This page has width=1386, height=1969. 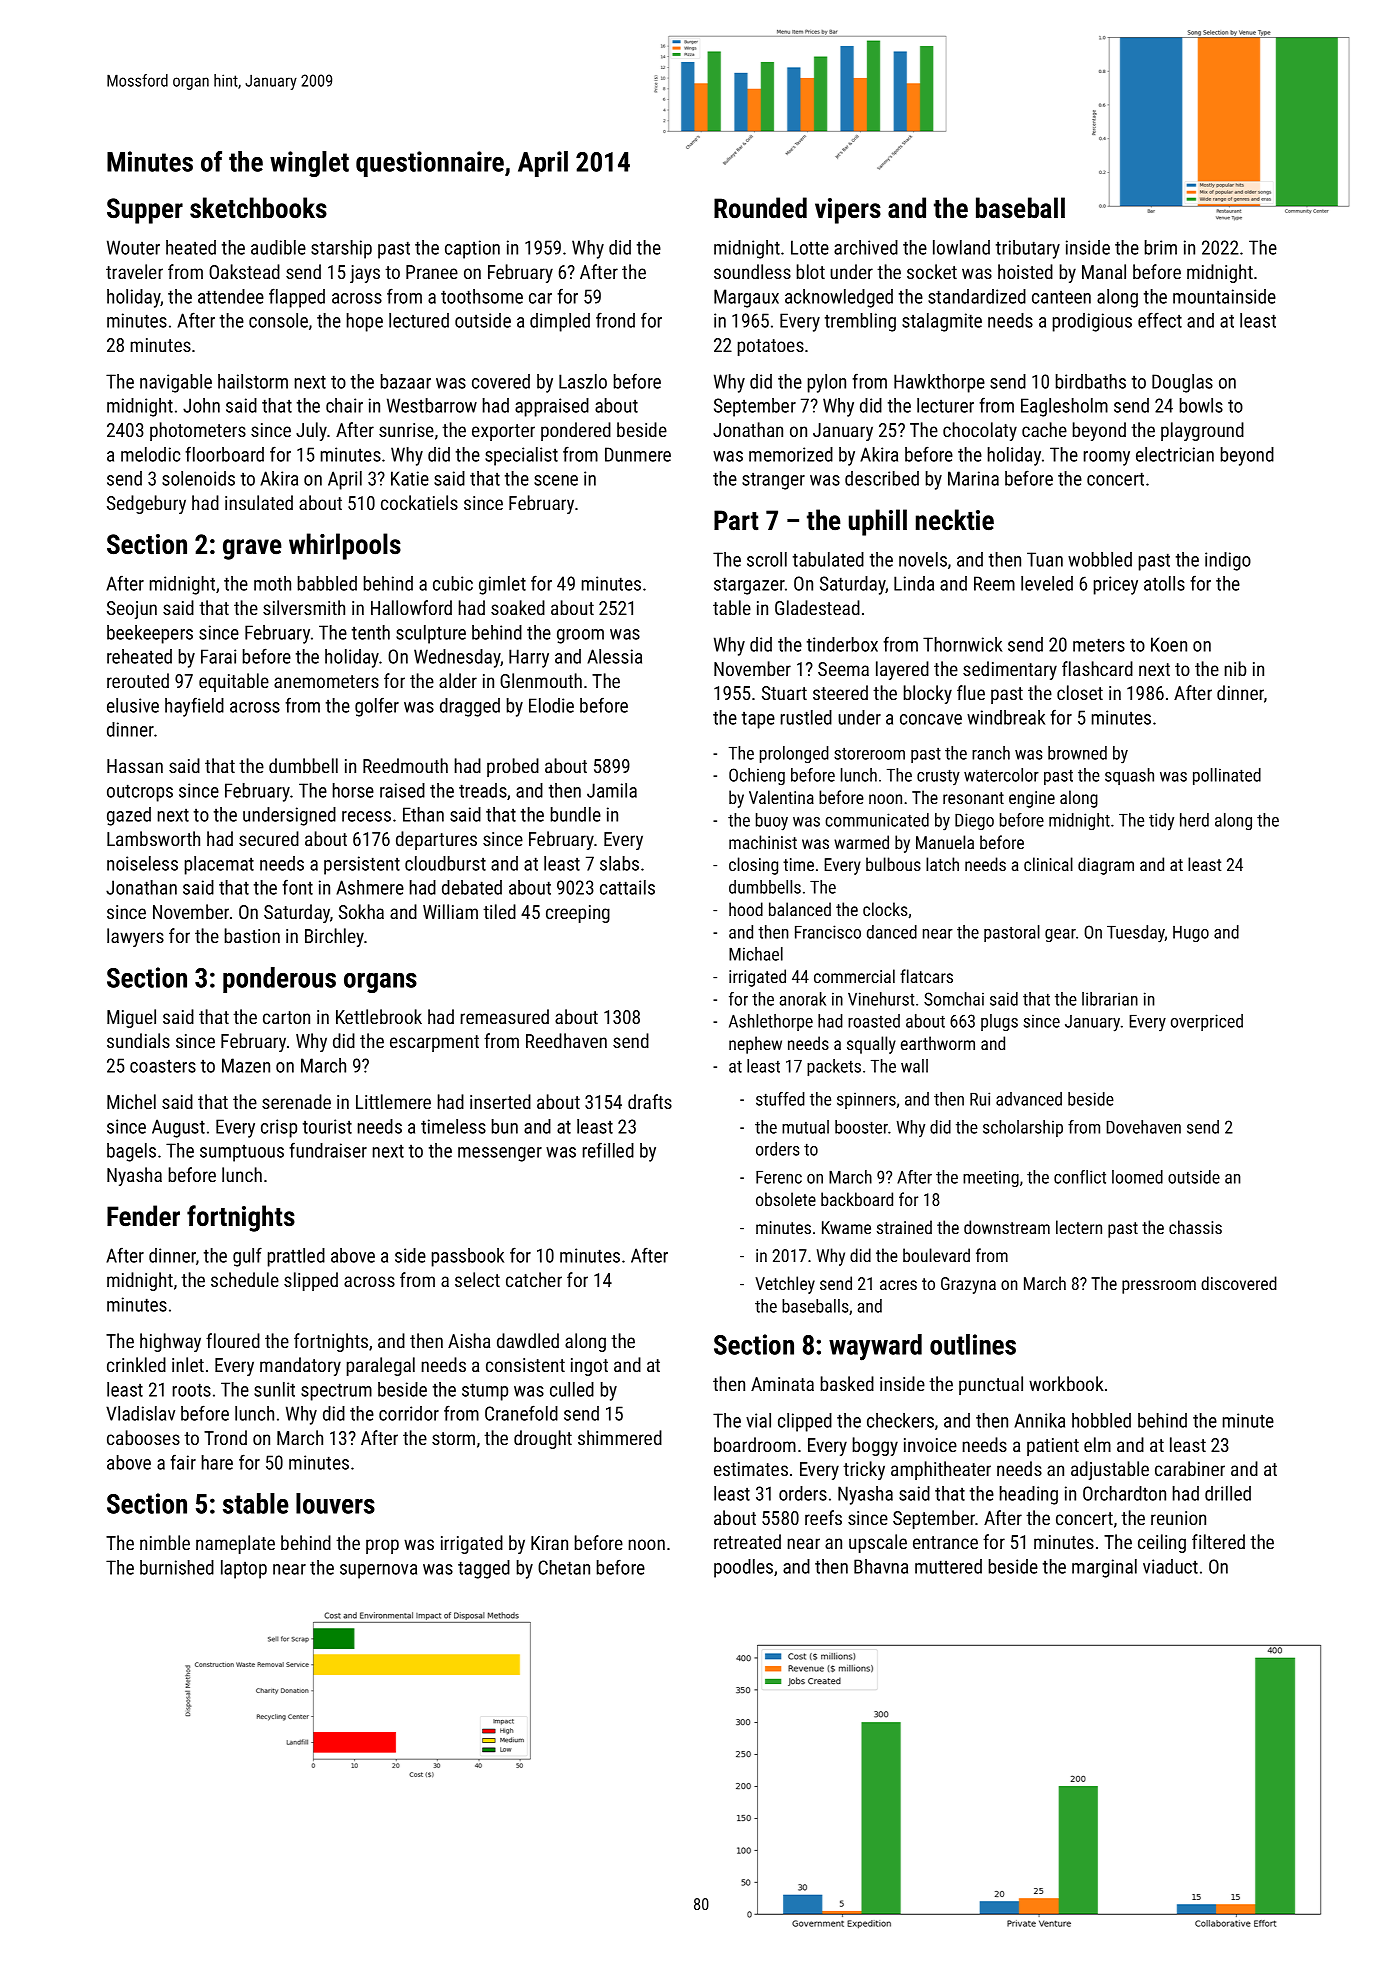 I want to click on memorized, so click(x=791, y=454).
